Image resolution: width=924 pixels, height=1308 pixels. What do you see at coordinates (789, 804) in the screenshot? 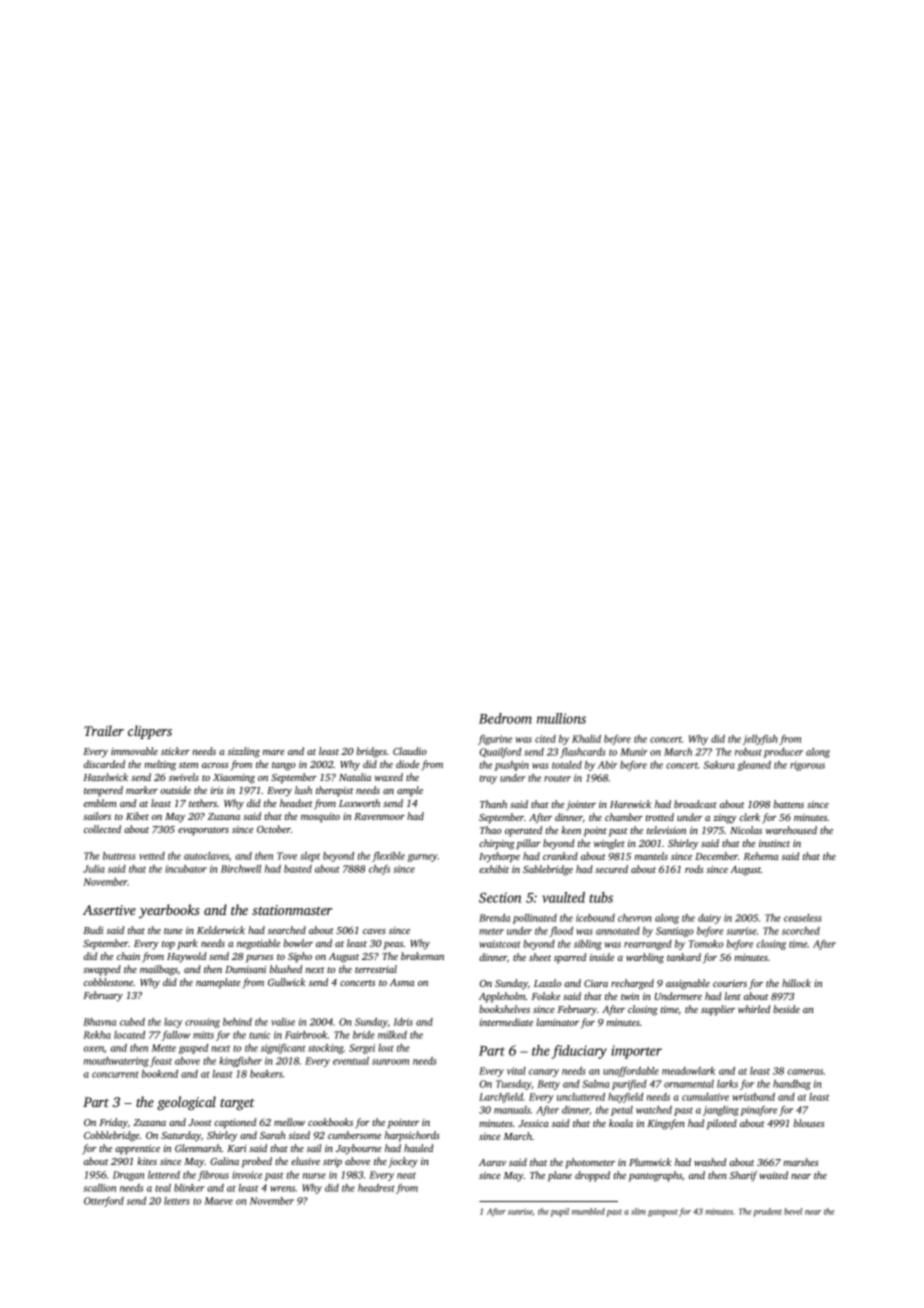
I see `battens` at bounding box center [789, 804].
